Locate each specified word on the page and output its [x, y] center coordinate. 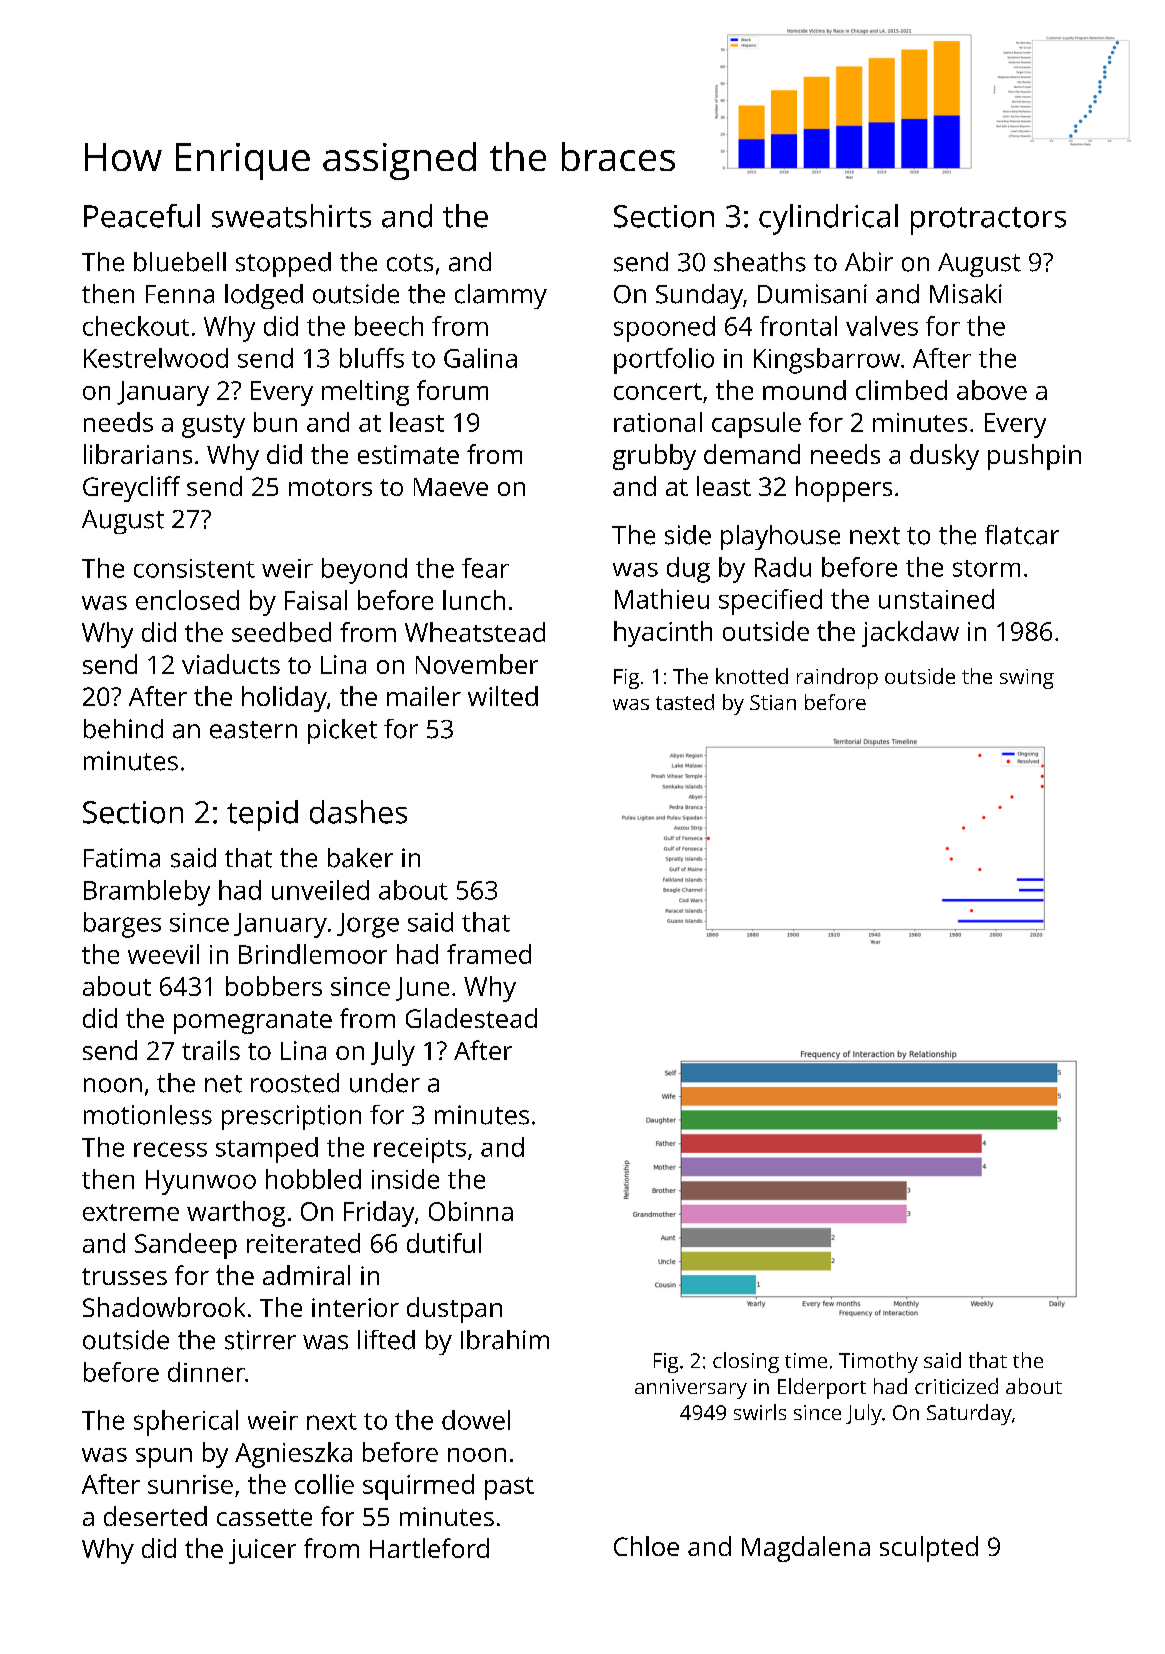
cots [410, 263]
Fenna [180, 294]
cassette [264, 1517]
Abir [869, 262]
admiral [306, 1275]
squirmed [418, 1487]
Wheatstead [475, 632]
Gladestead [471, 1018]
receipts [420, 1150]
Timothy [878, 1362]
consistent [194, 568]
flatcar [1022, 535]
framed [489, 954]
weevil [163, 954]
